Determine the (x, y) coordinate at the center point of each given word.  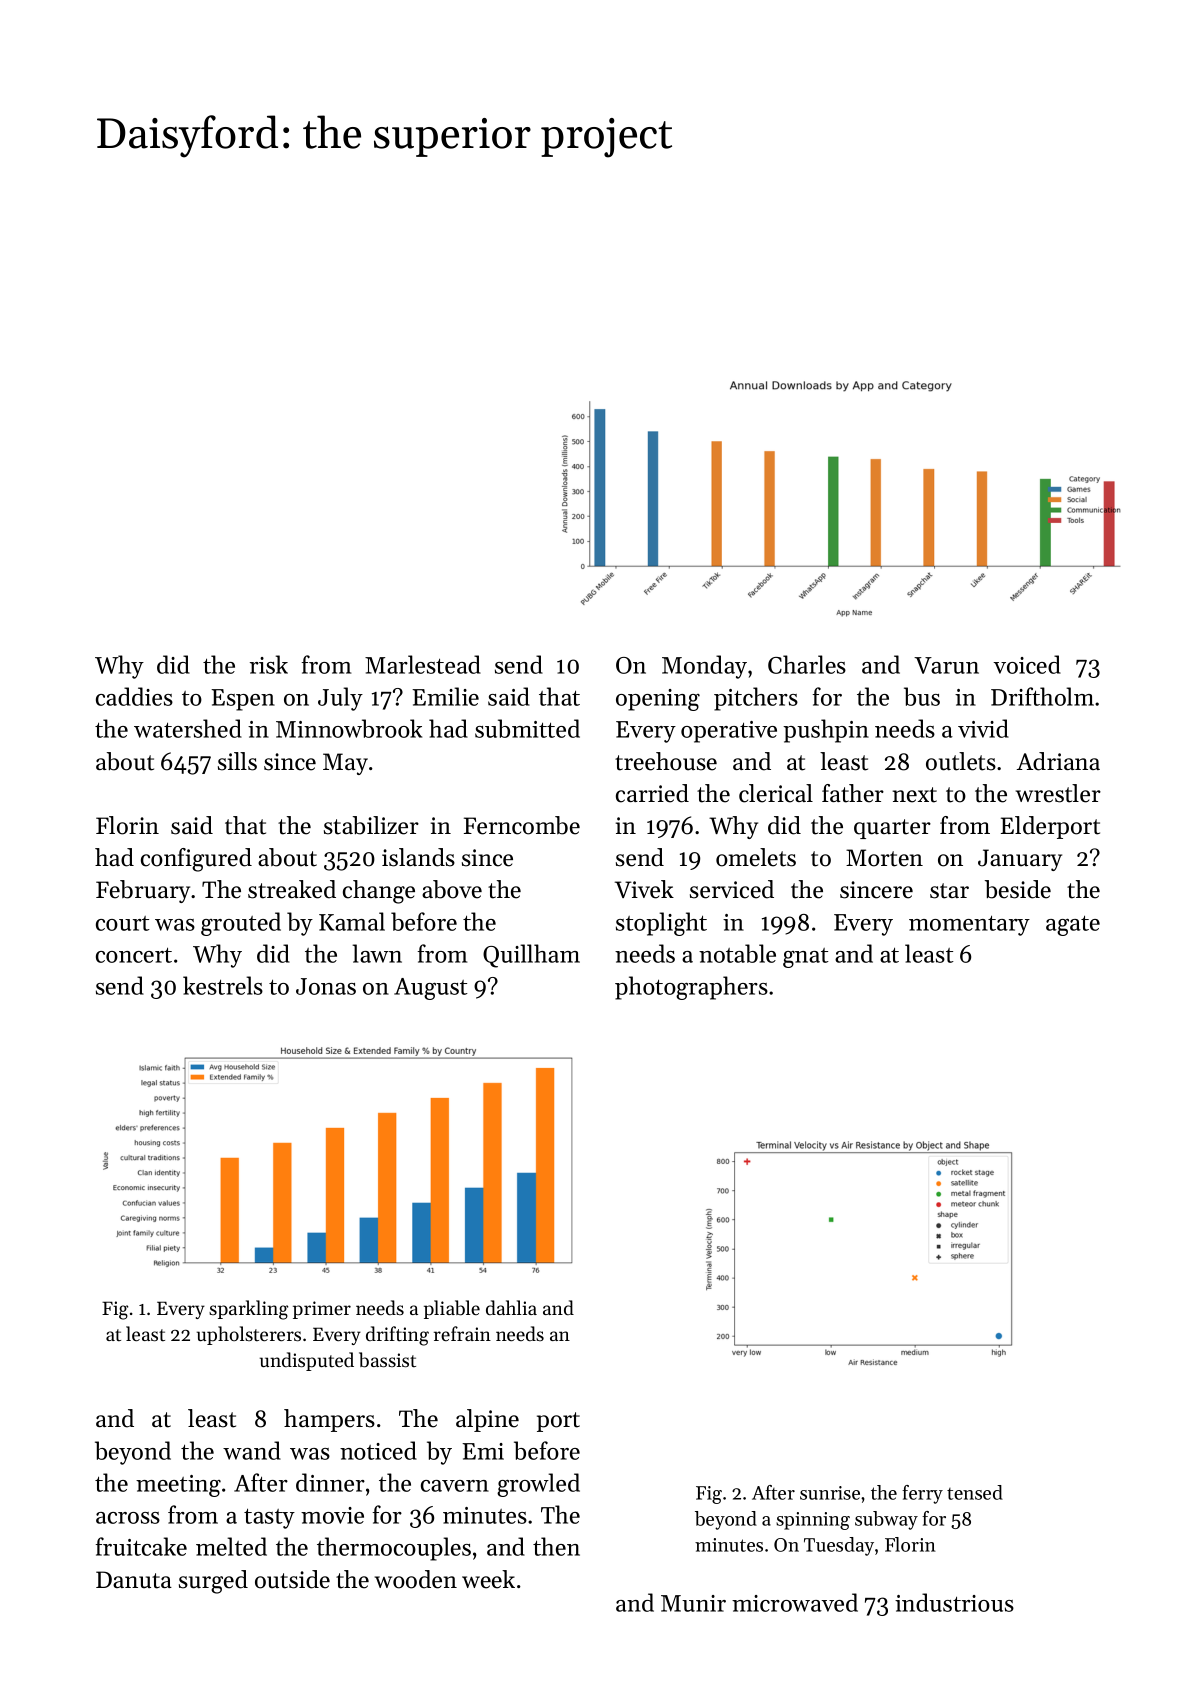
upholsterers (249, 1335)
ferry (922, 1494)
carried (652, 793)
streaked (292, 889)
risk (269, 664)
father (853, 793)
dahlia (511, 1307)
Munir (693, 1603)
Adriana (1058, 761)
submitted (527, 728)
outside (292, 1579)
